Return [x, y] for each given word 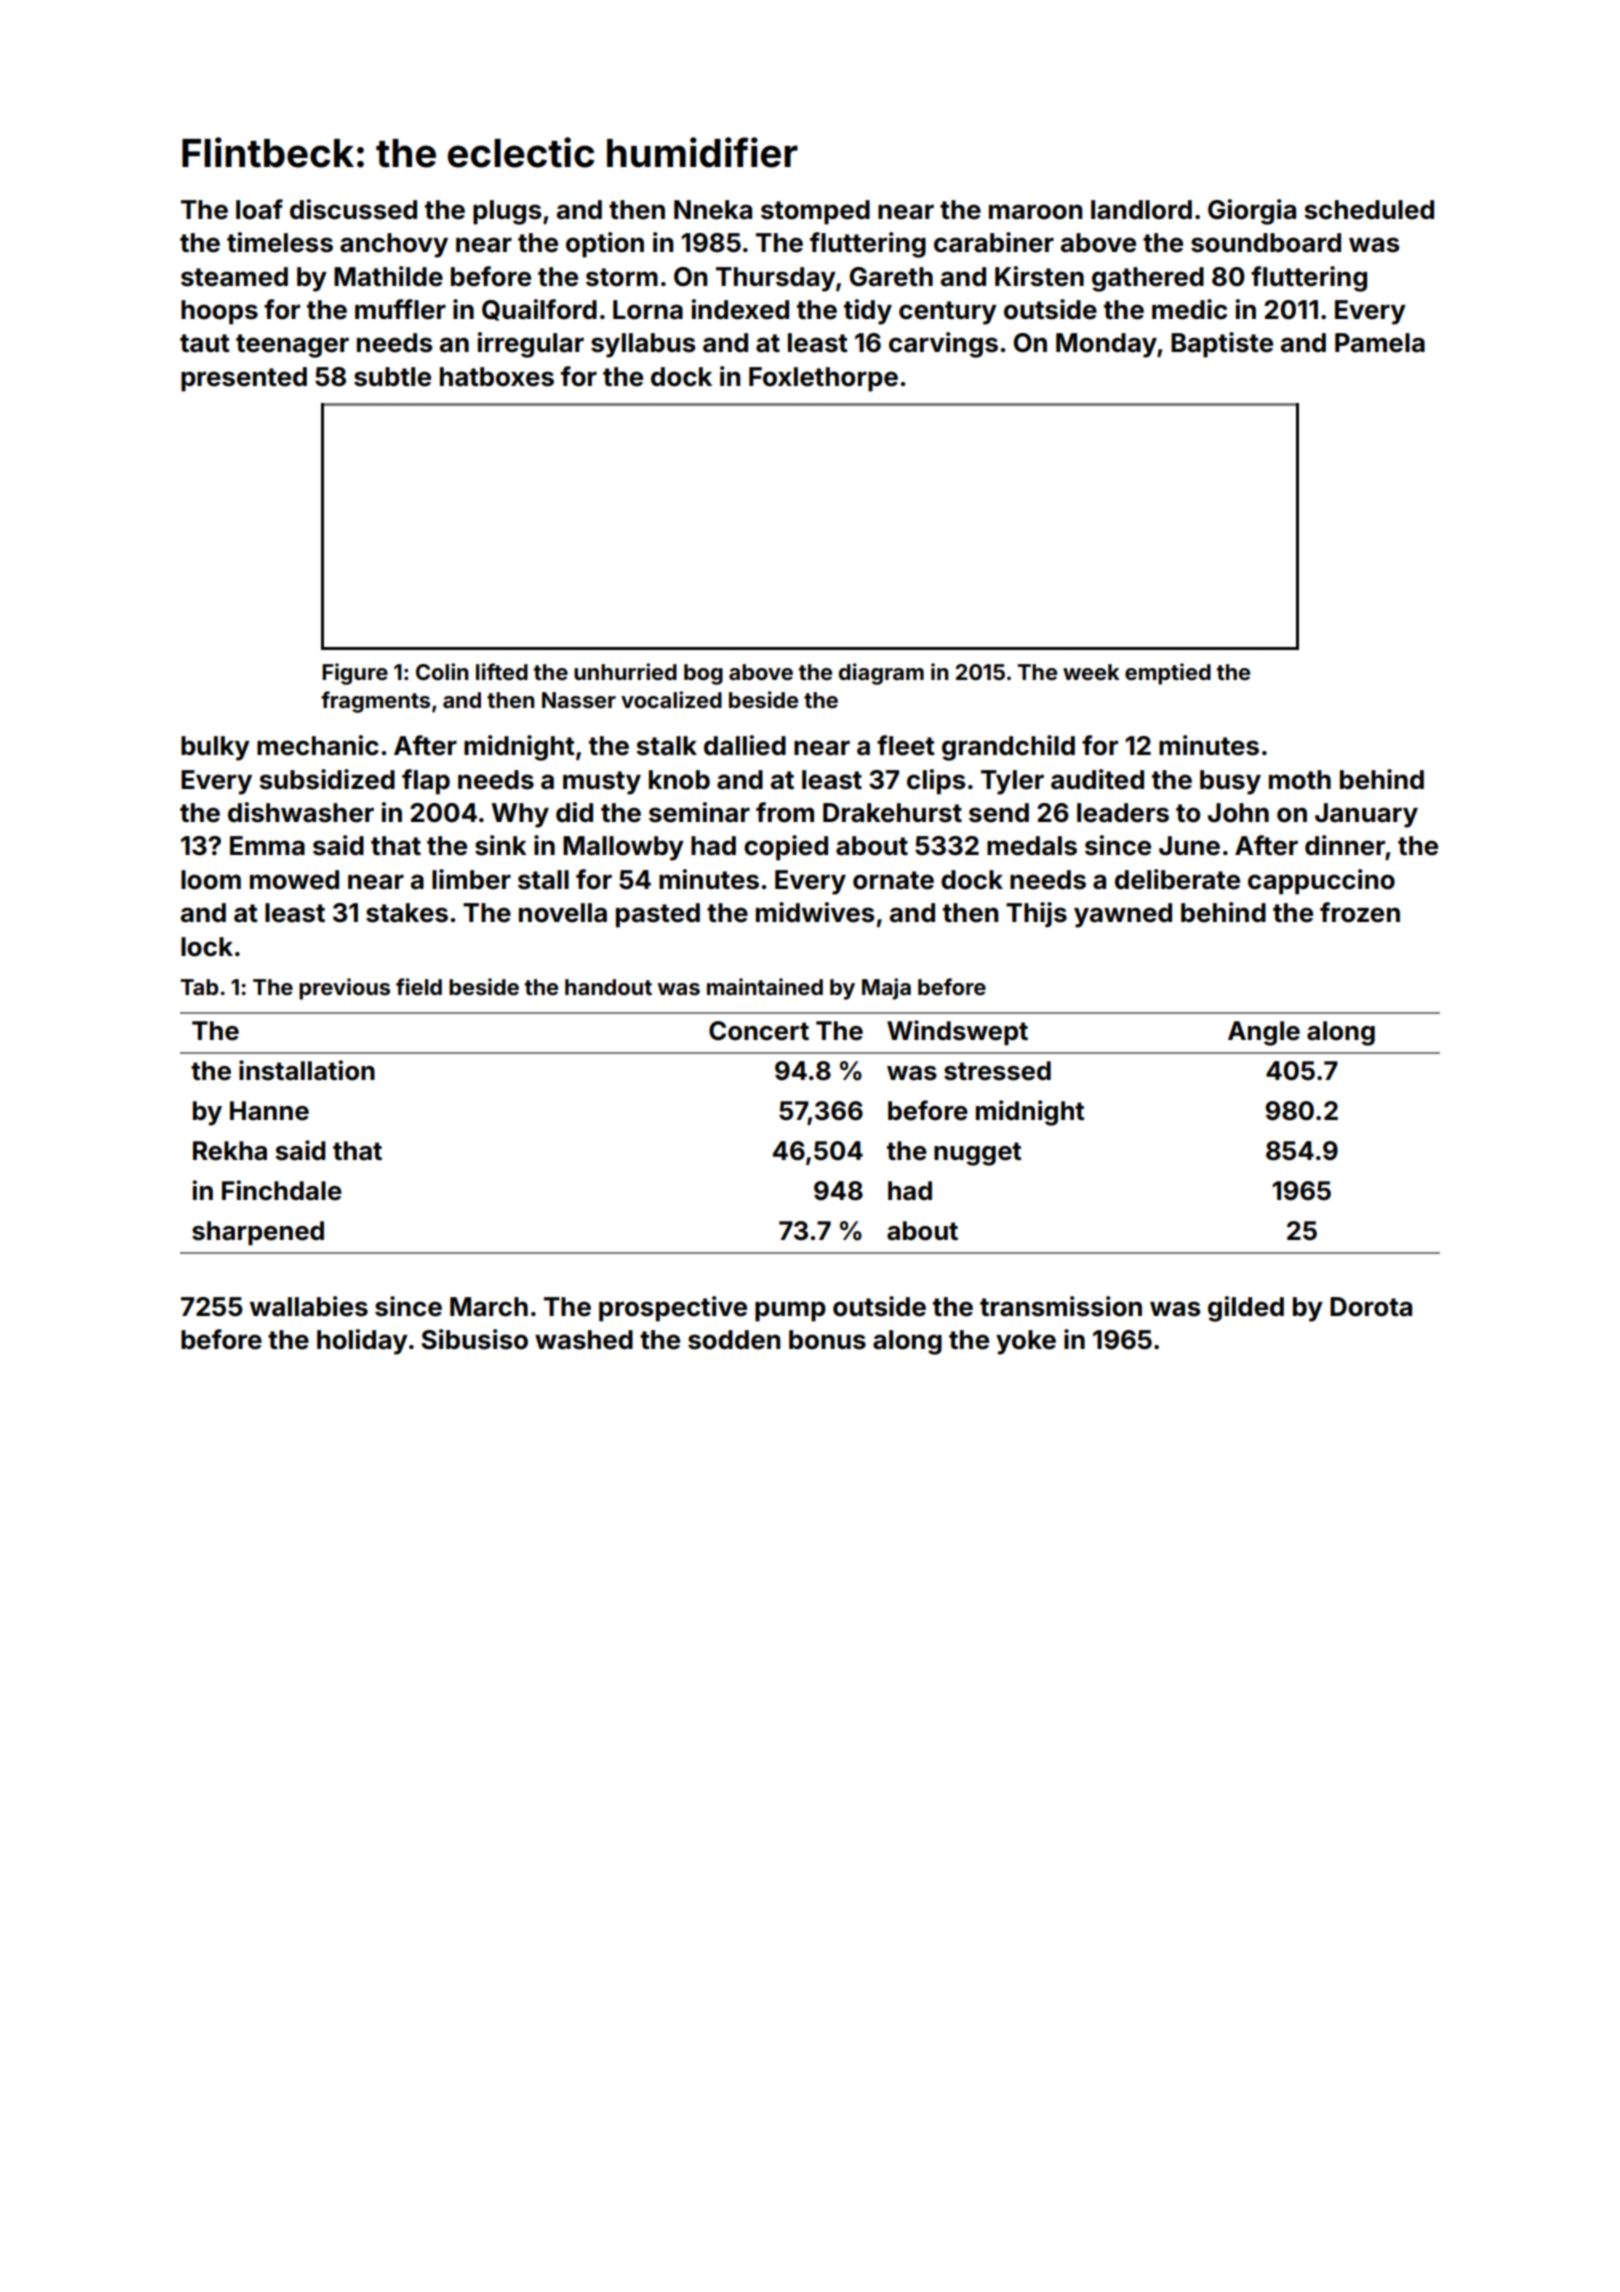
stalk [666, 746]
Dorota [1371, 1307]
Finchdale [282, 1190]
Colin [442, 671]
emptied [1168, 674]
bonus [827, 1340]
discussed [353, 209]
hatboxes [497, 377]
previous [344, 989]
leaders [1123, 813]
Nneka [713, 210]
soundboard [1266, 243]
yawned [1123, 915]
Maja [886, 989]
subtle [392, 377]
